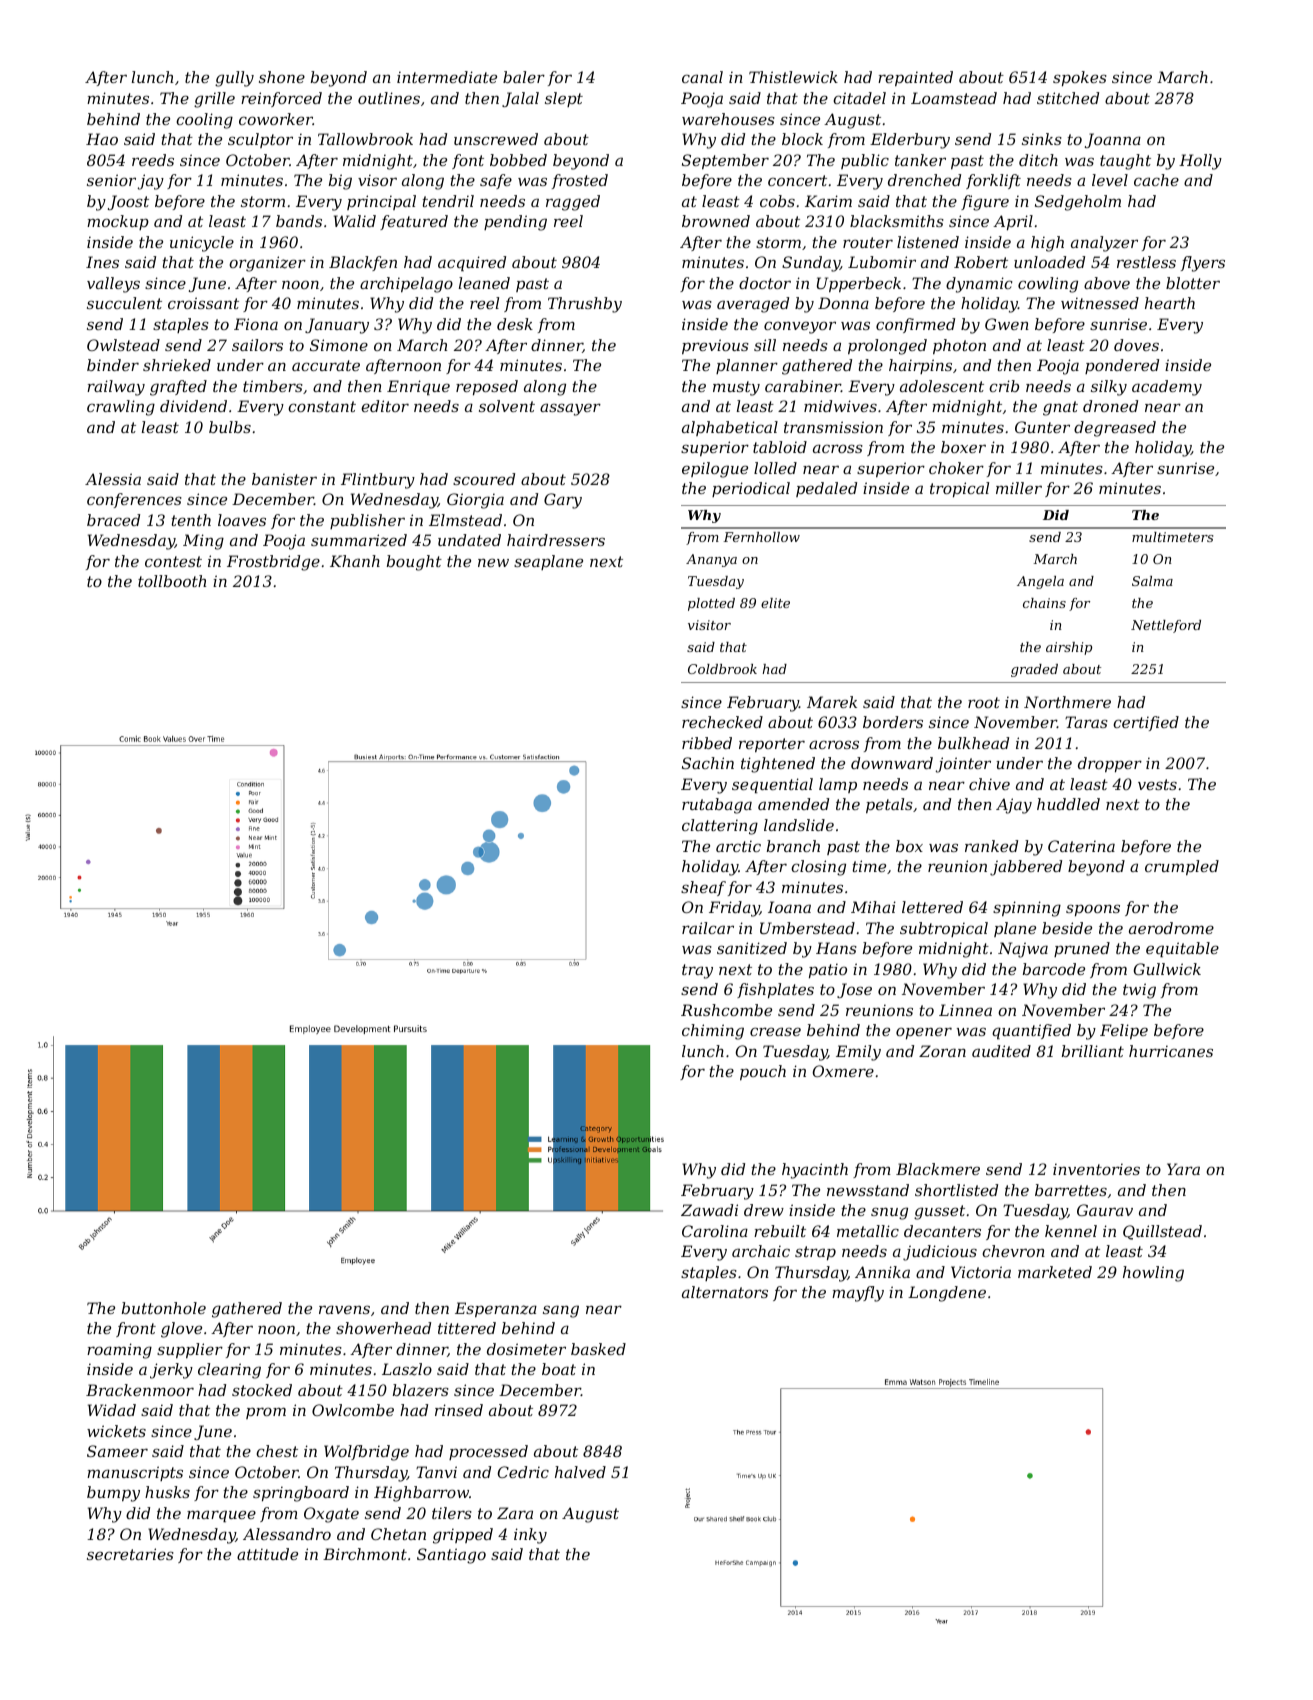 The height and width of the image is (1700, 1313). What do you see at coordinates (1019, 488) in the image?
I see `miller` at bounding box center [1019, 488].
